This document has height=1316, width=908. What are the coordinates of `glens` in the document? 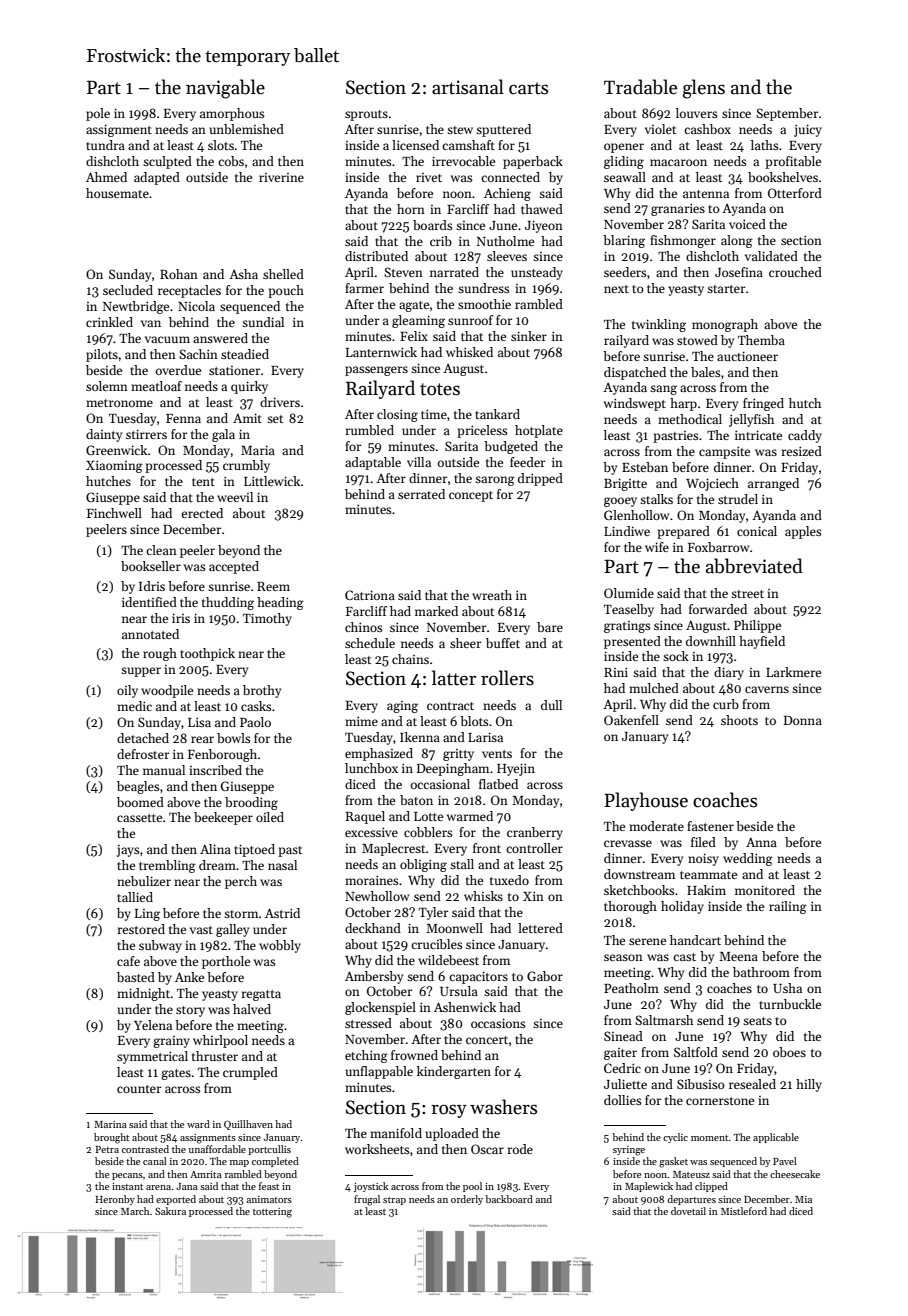 It's located at (704, 89).
